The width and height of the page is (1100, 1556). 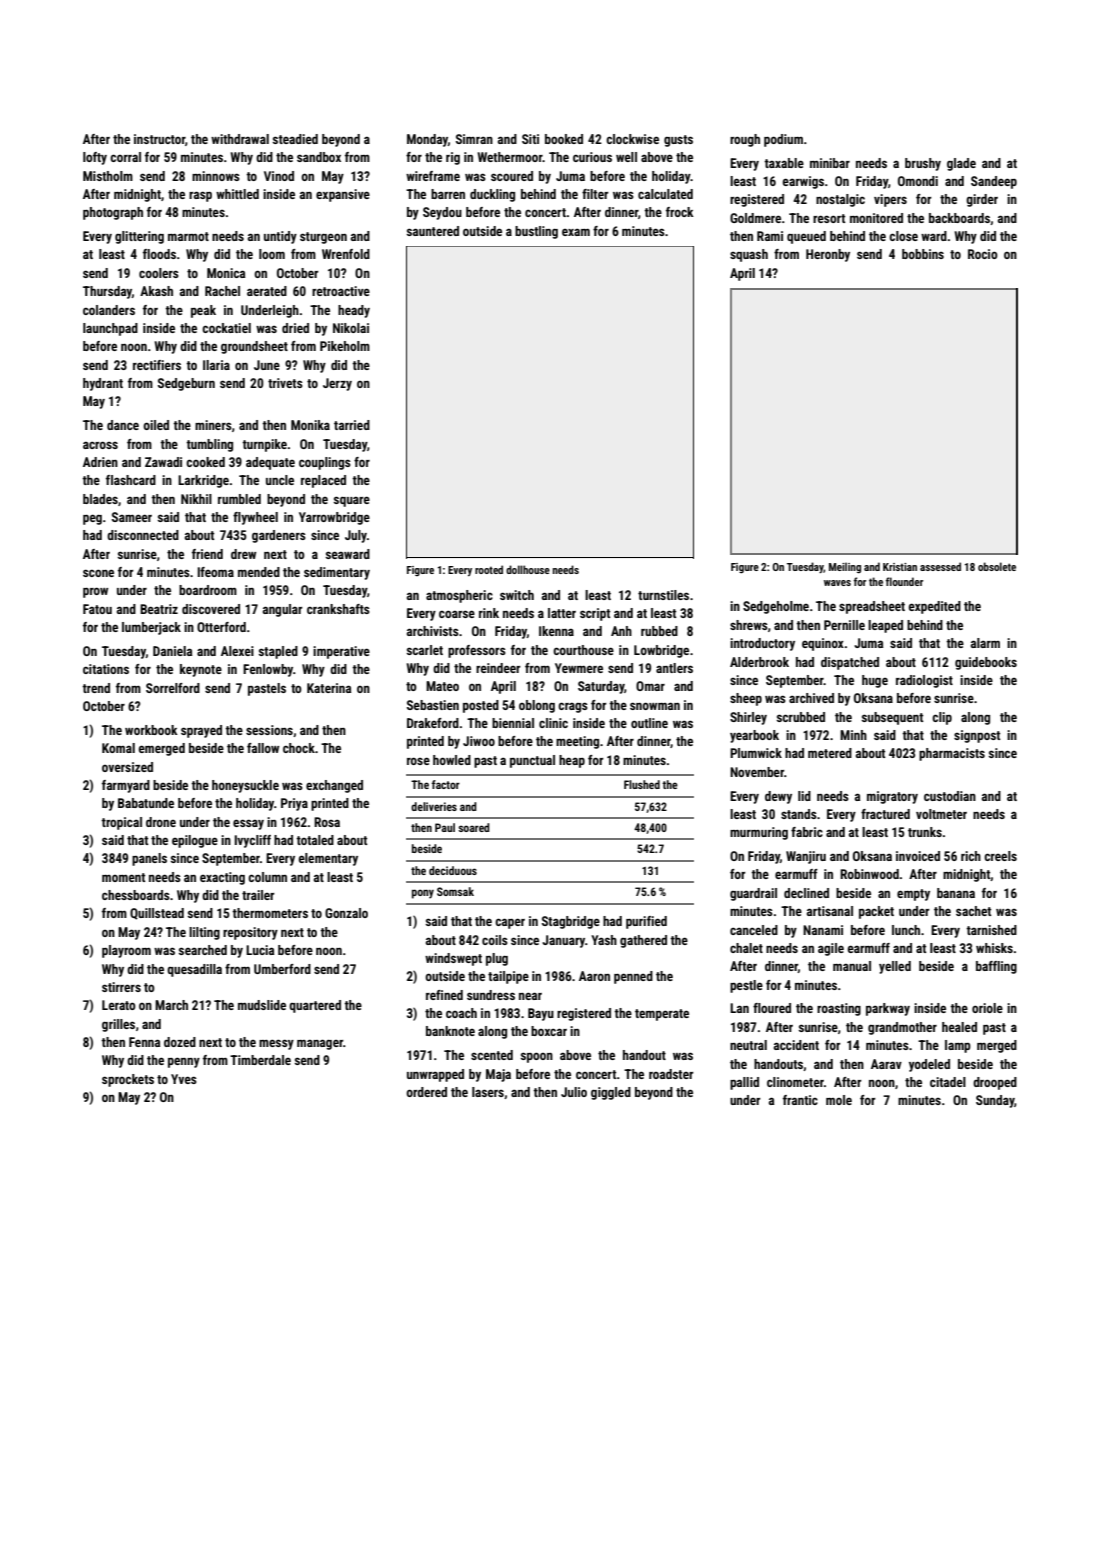 What do you see at coordinates (633, 977) in the page?
I see `penned` at bounding box center [633, 977].
